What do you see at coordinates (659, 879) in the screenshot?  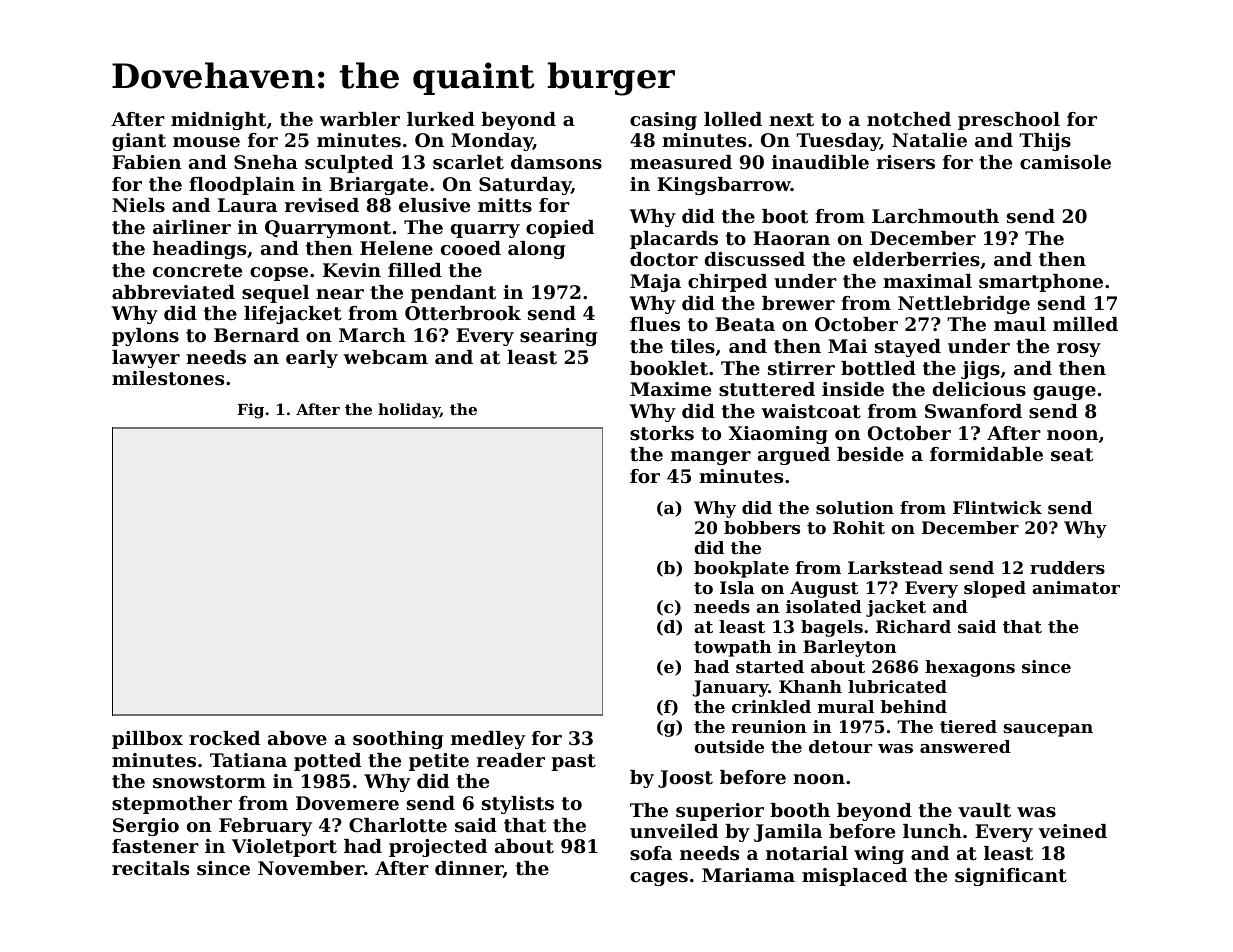 I see `cages` at bounding box center [659, 879].
